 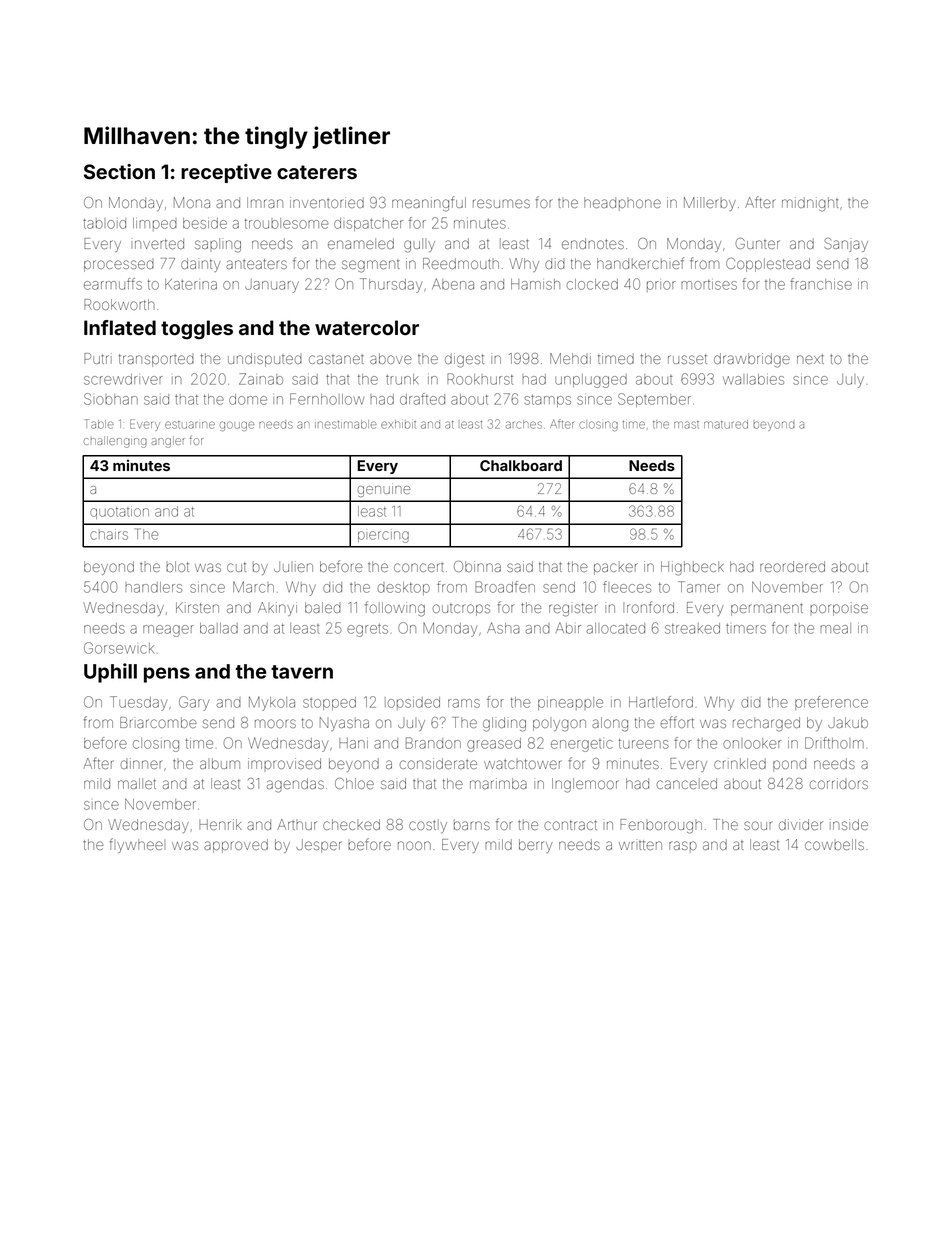 What do you see at coordinates (683, 847) in the screenshot?
I see `rasp` at bounding box center [683, 847].
